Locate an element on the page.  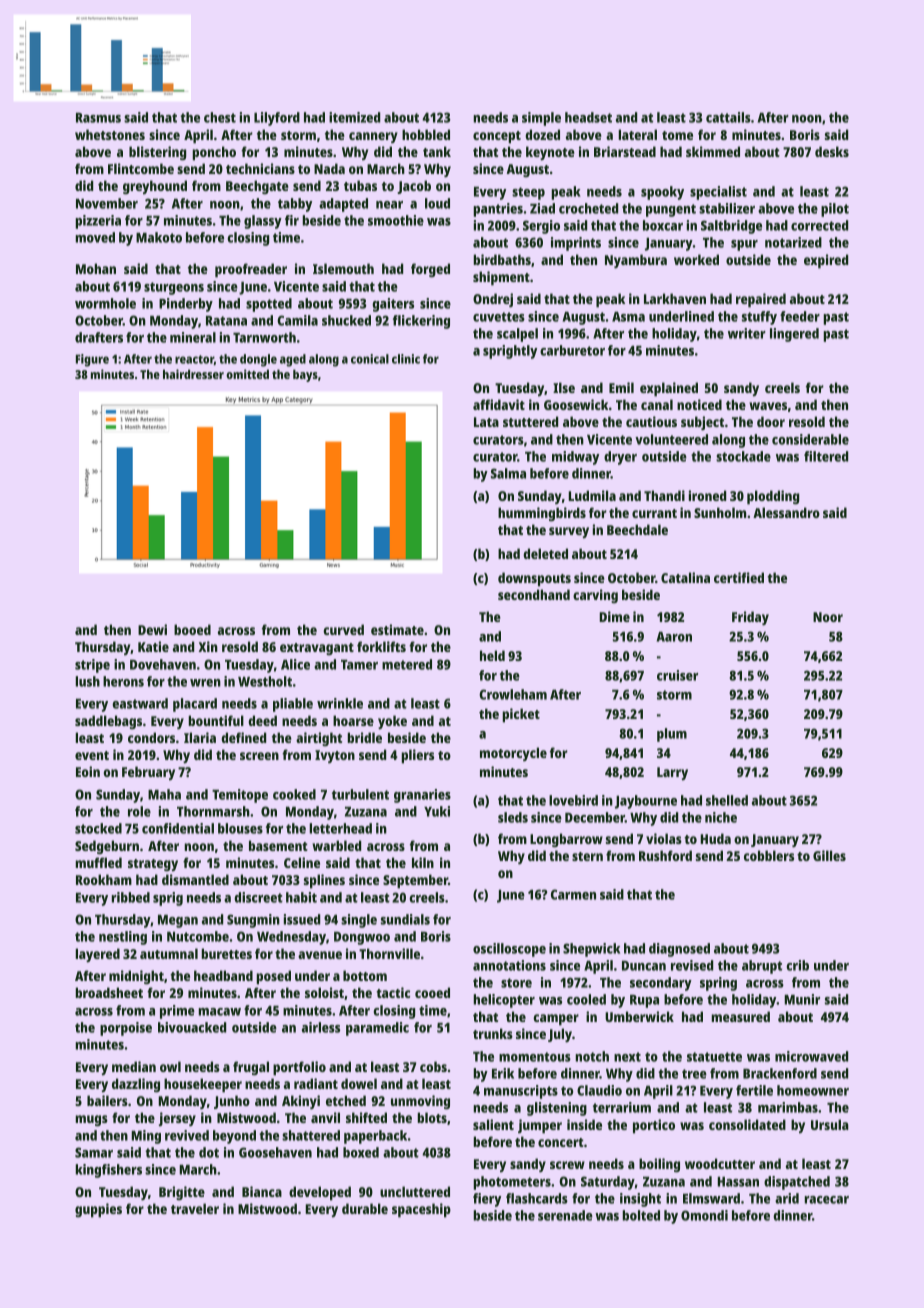
Jacob is located at coordinates (414, 187).
